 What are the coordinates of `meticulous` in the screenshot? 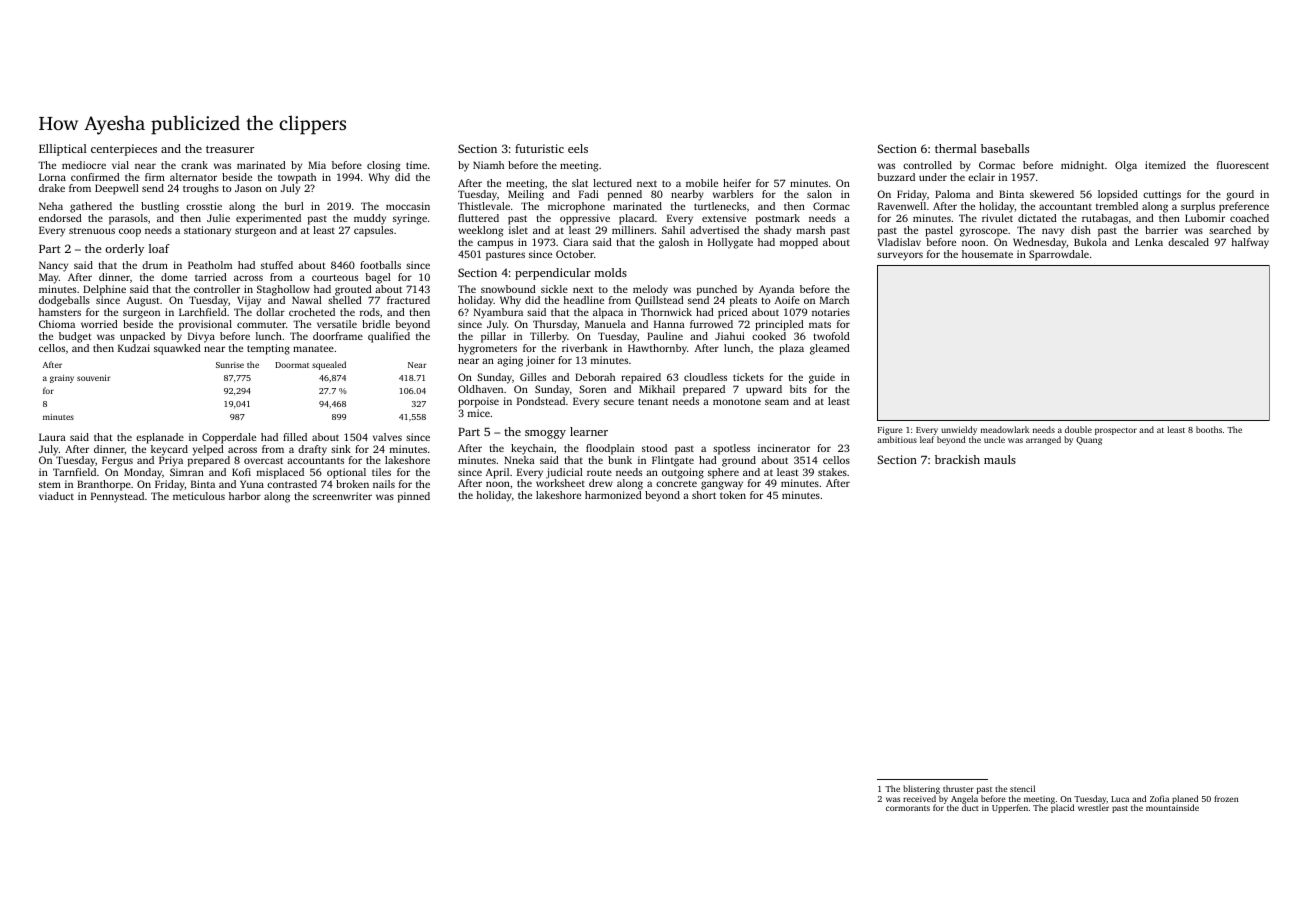 It's located at (199, 496).
